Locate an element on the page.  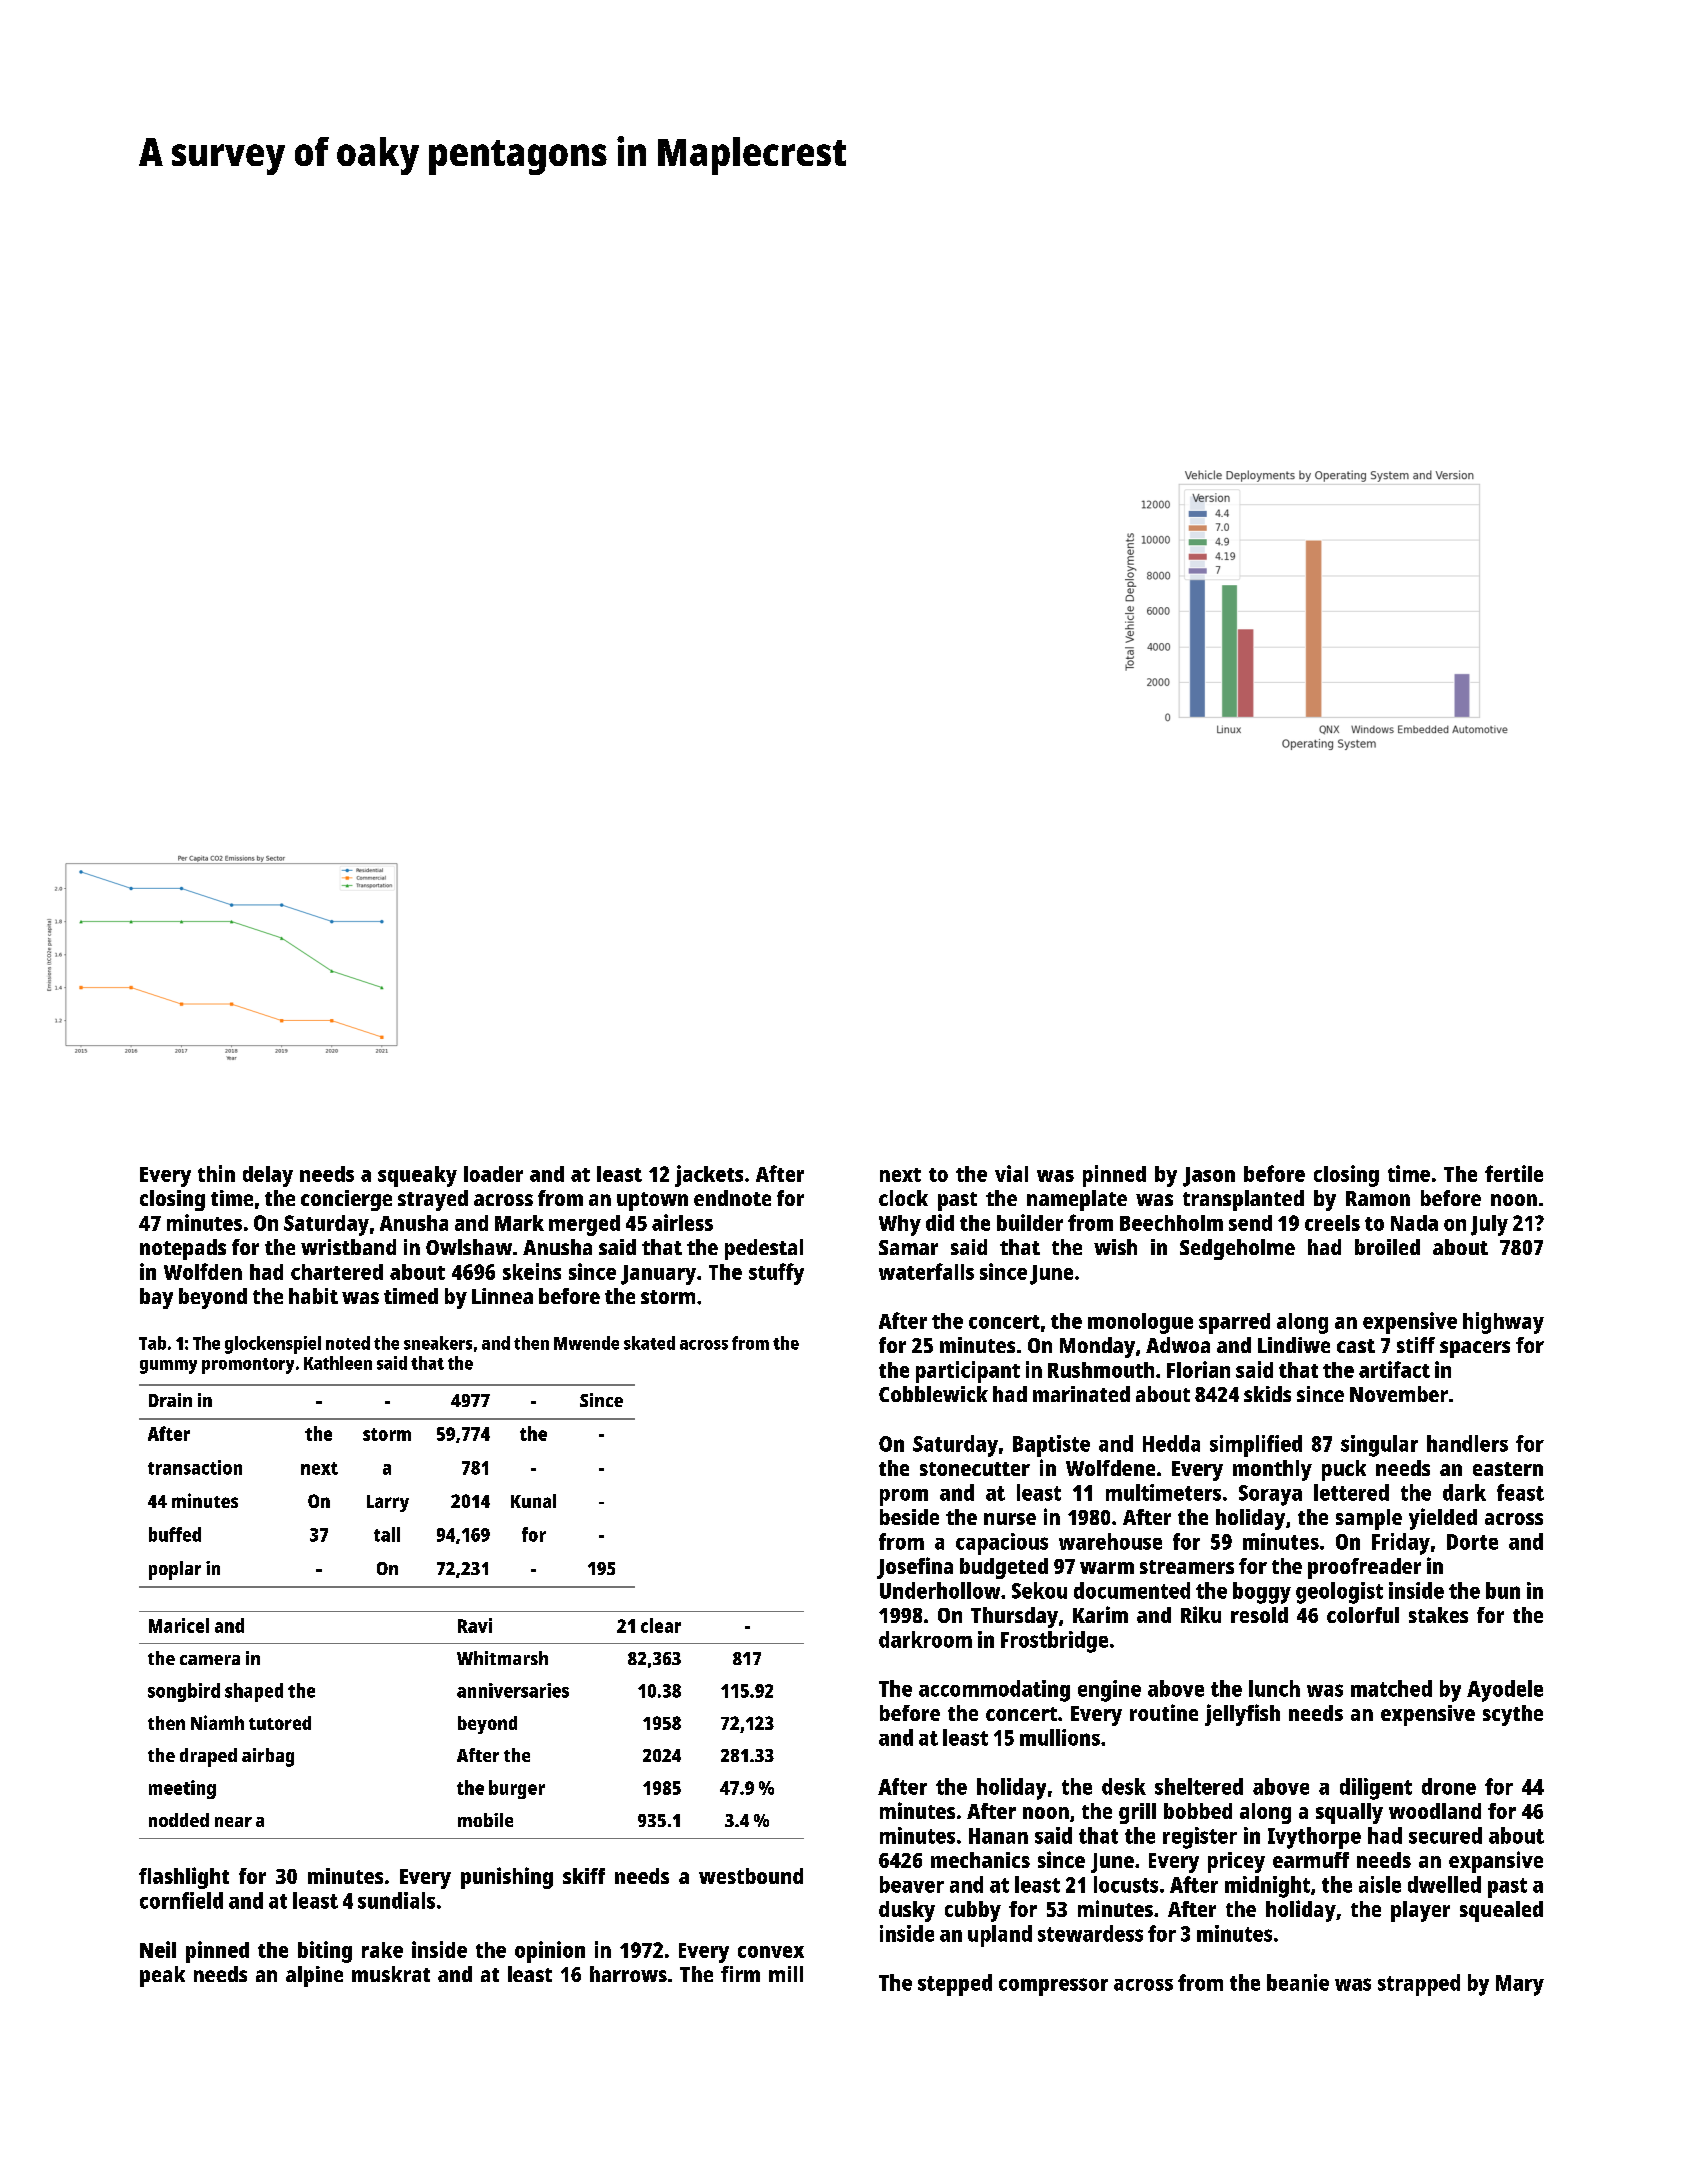
compressor is located at coordinates (1053, 1987).
